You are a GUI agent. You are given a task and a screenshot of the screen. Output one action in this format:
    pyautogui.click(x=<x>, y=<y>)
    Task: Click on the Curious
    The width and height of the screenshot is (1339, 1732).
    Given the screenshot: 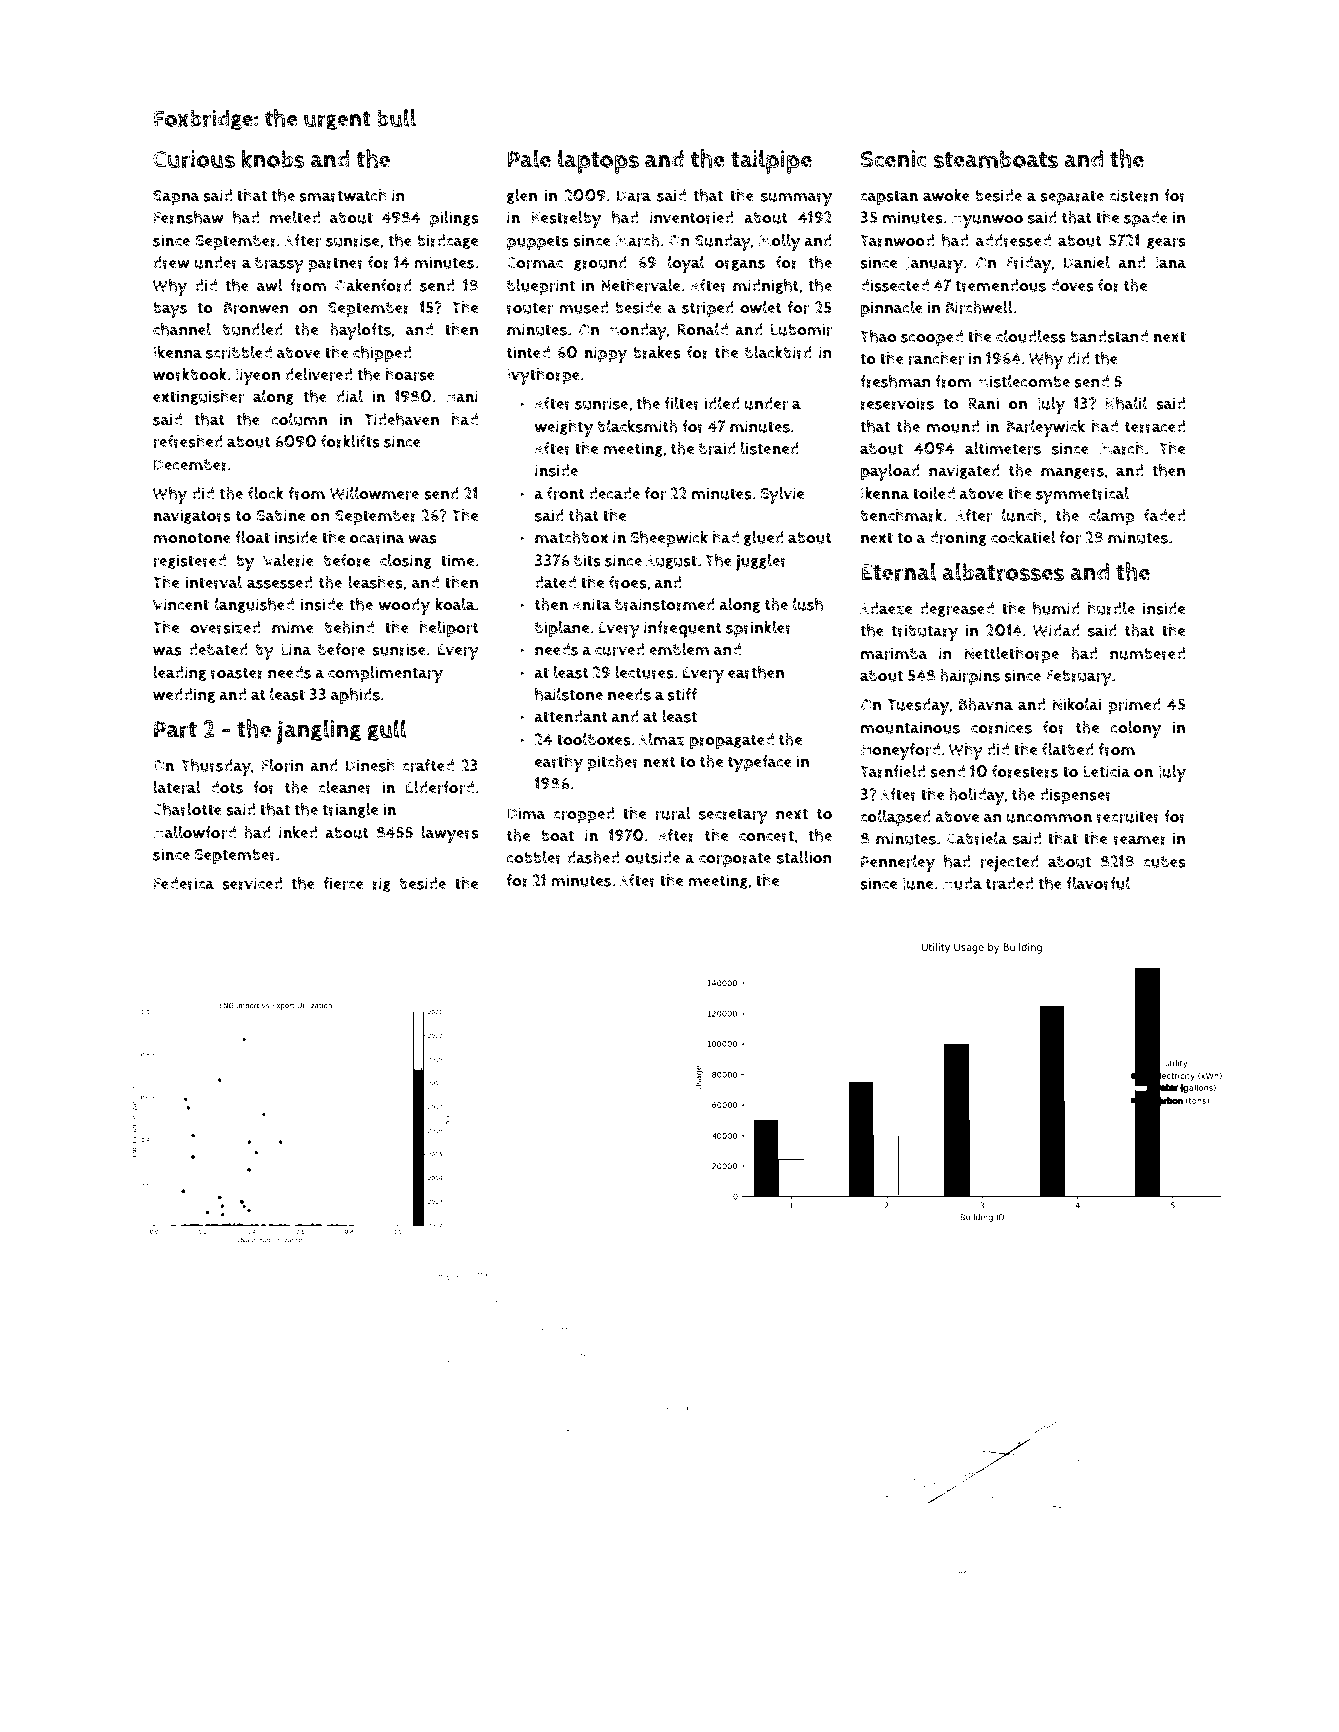 What is the action you would take?
    pyautogui.click(x=194, y=159)
